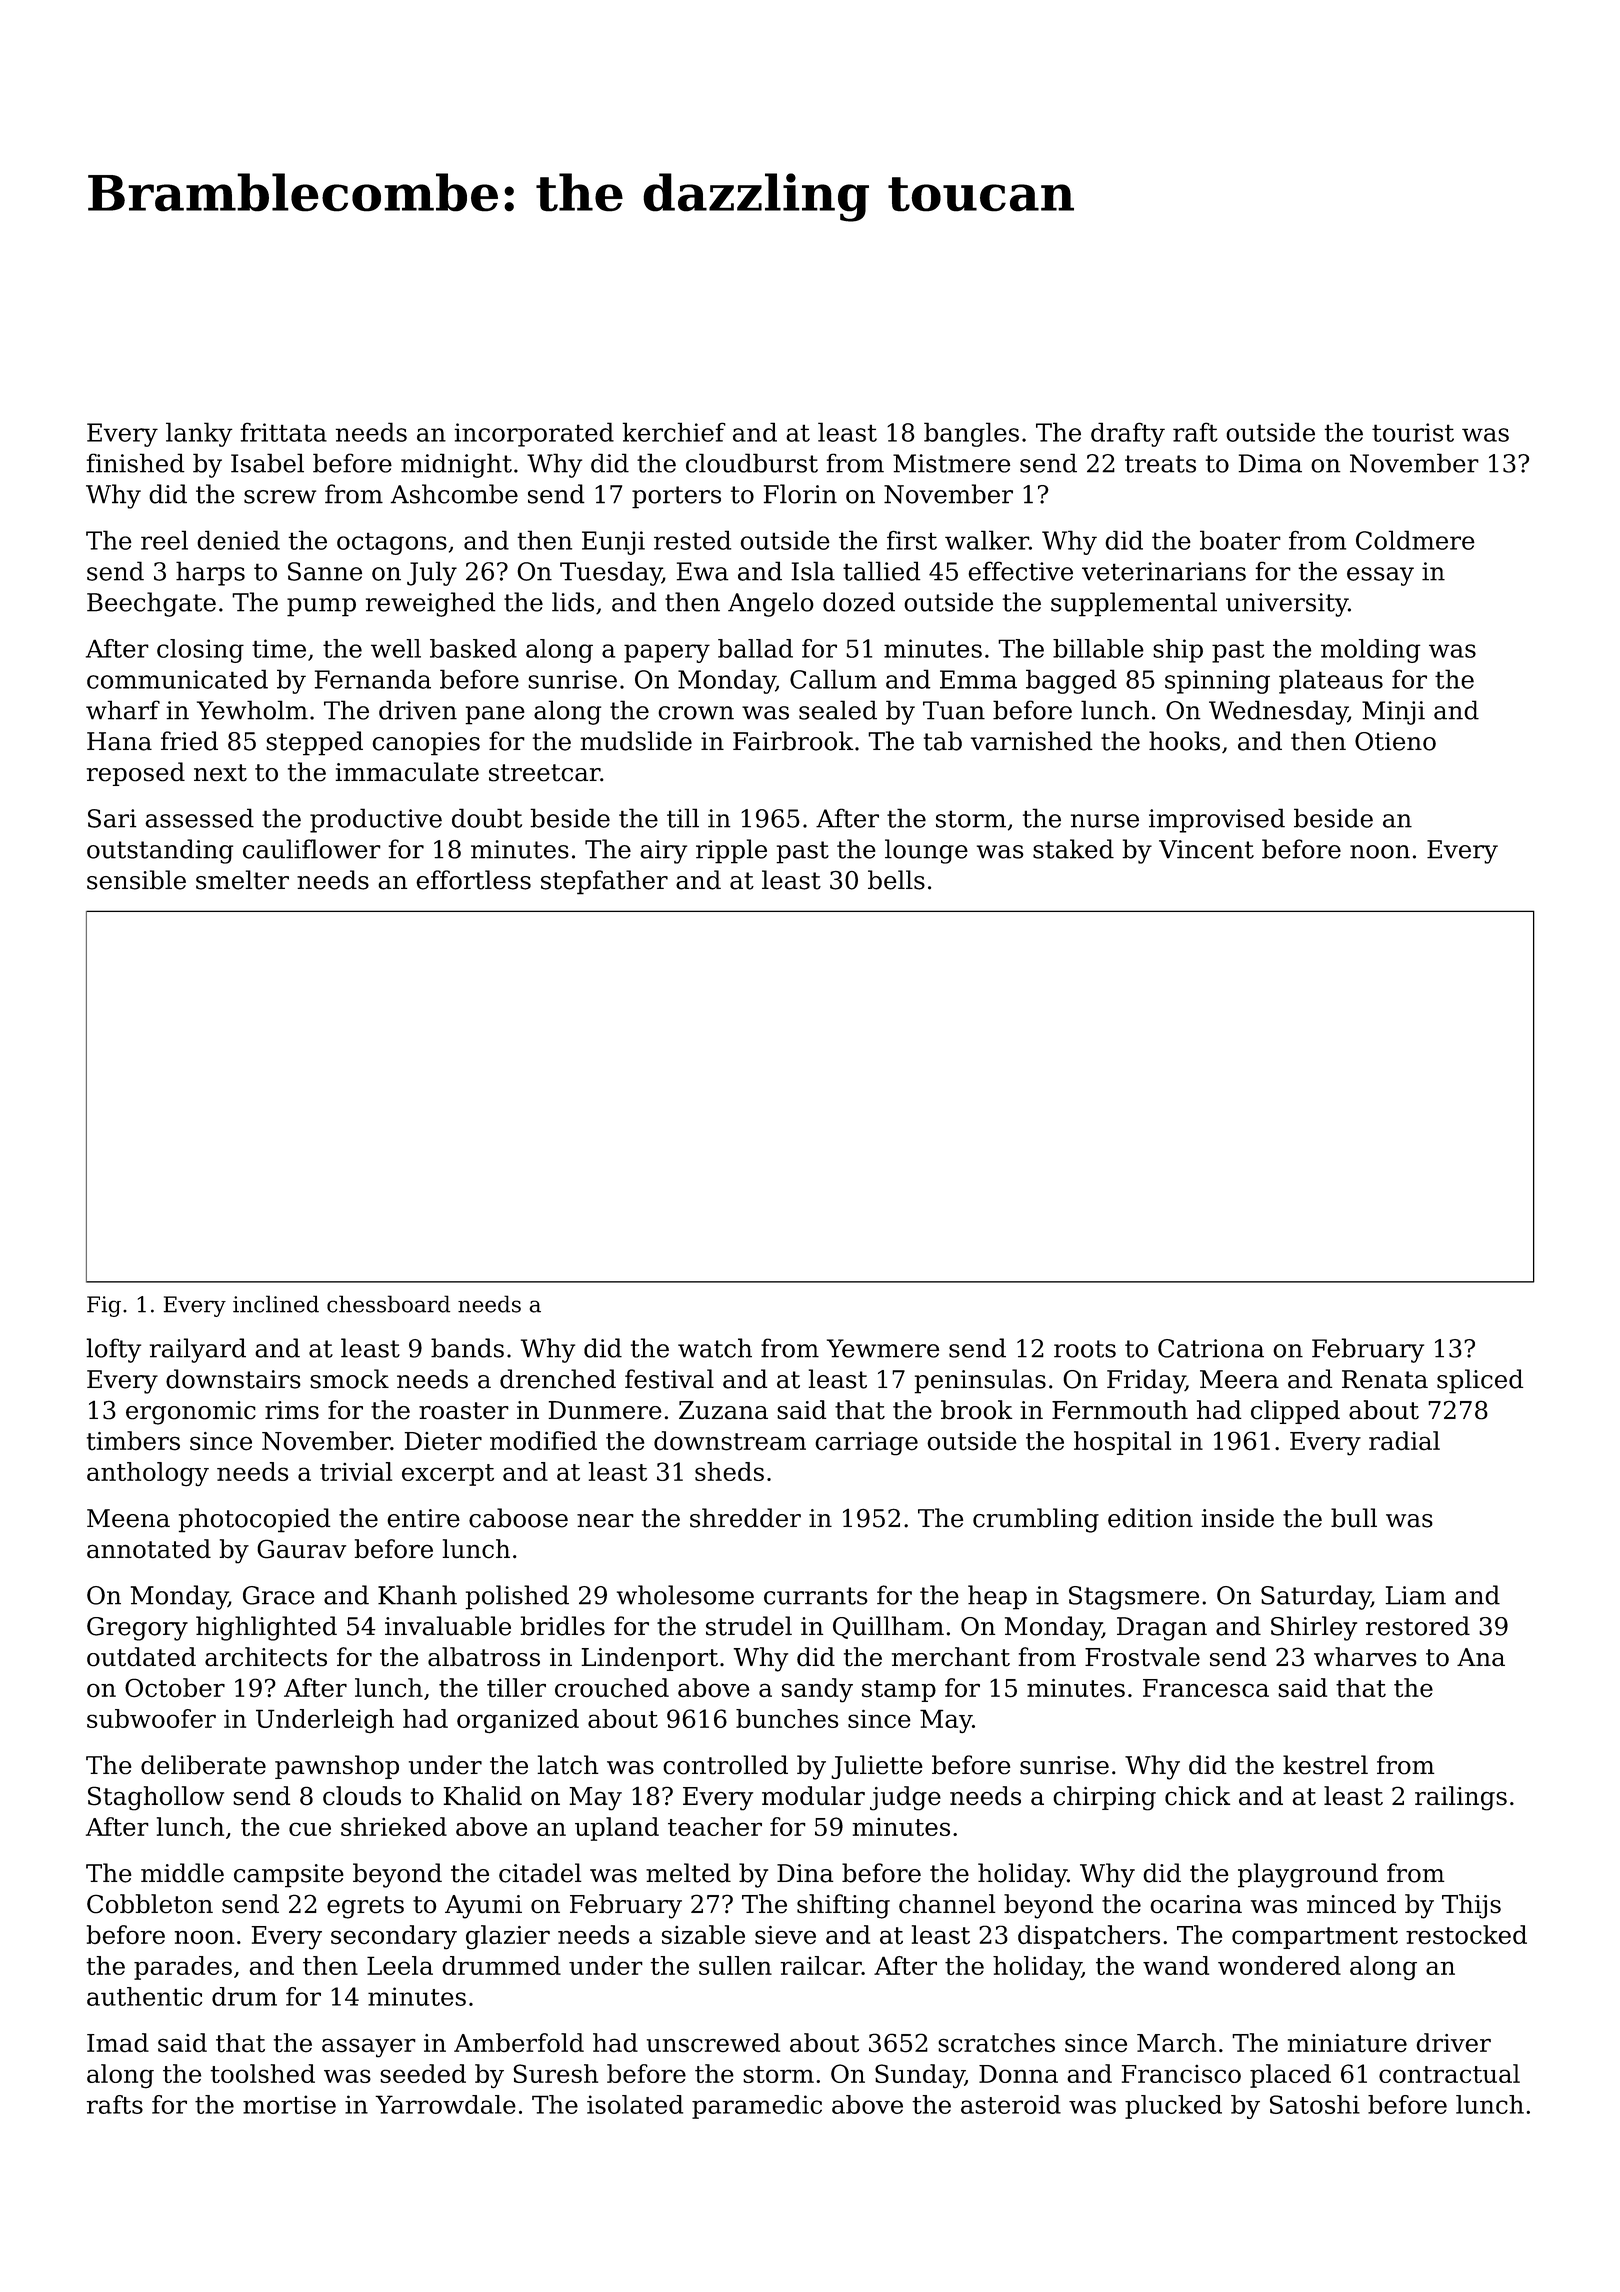  Describe the element at coordinates (1415, 540) in the screenshot. I see `Coldmere` at that location.
